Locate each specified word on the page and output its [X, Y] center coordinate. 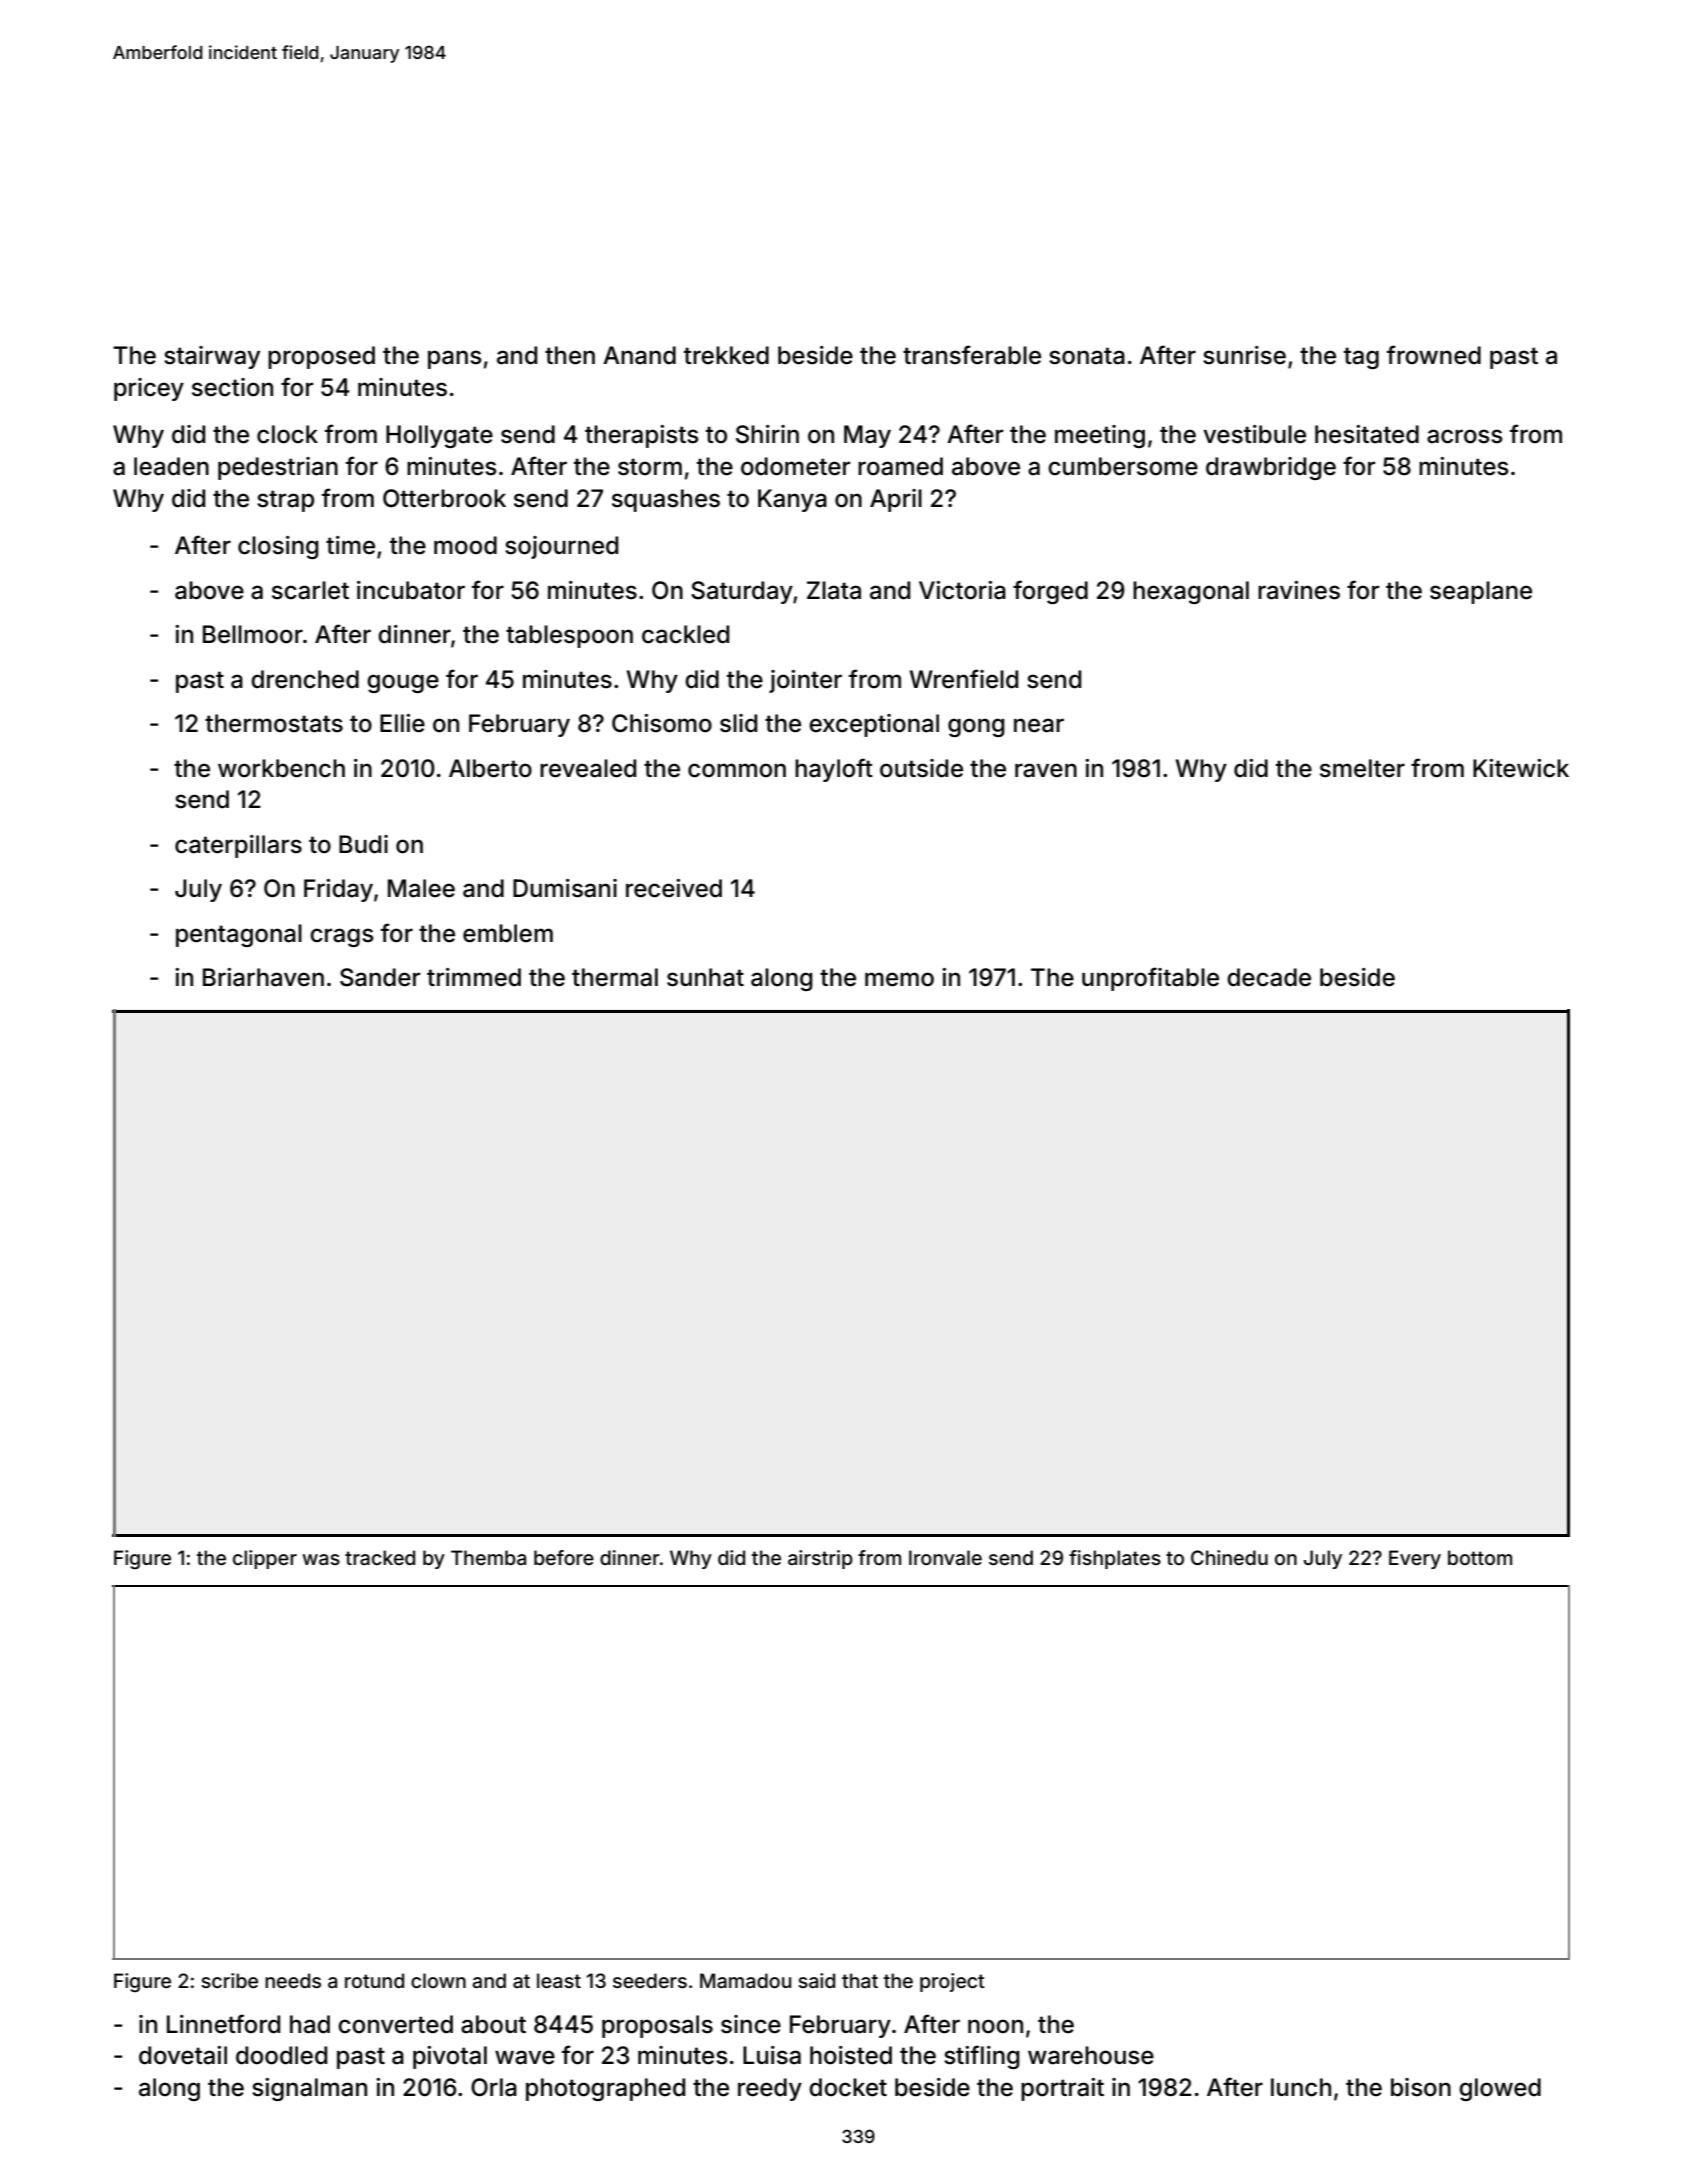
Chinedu [1229, 1557]
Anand [639, 355]
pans [455, 359]
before [564, 1557]
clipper [265, 1559]
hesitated [1367, 434]
